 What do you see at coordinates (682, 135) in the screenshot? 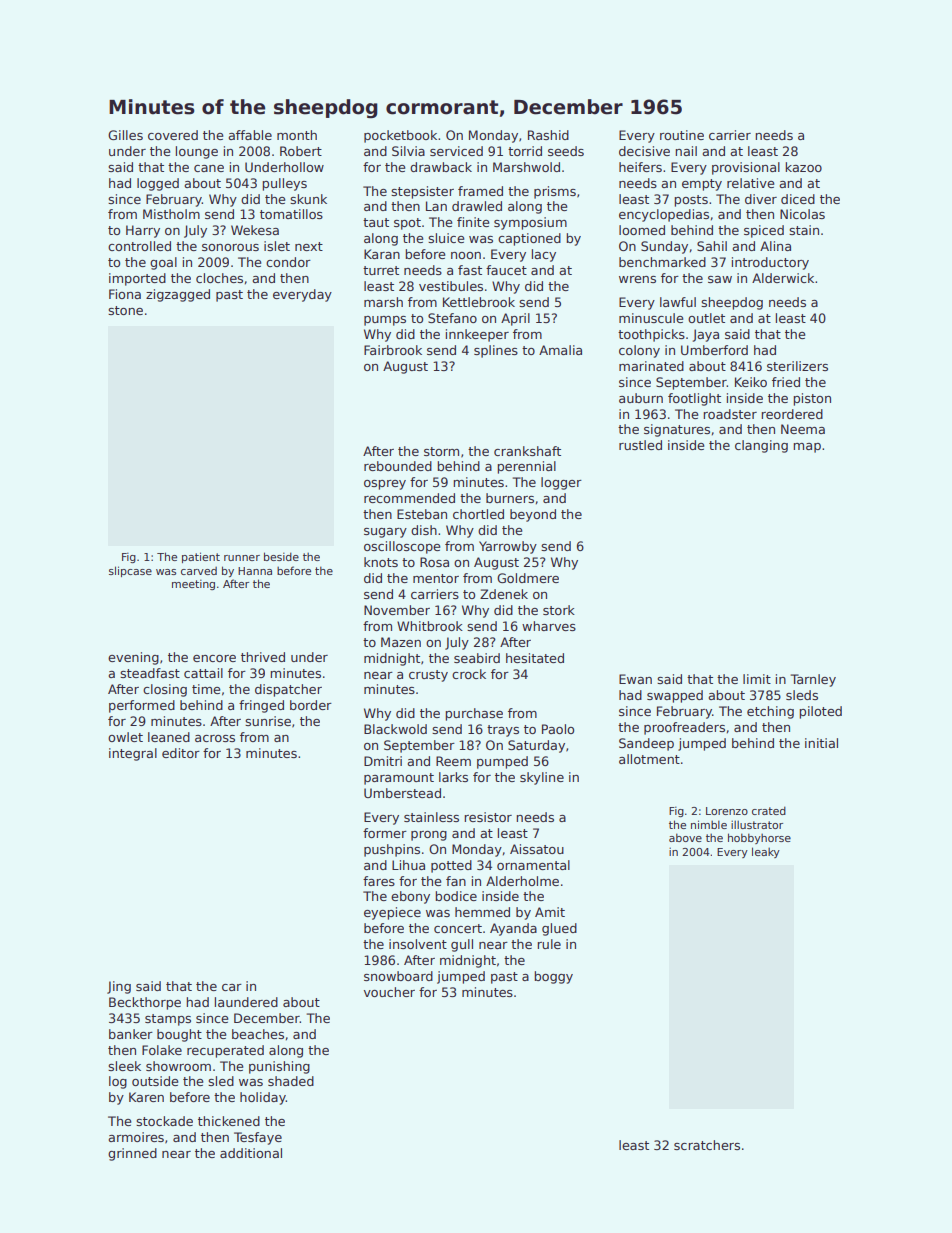
I see `routine` at bounding box center [682, 135].
